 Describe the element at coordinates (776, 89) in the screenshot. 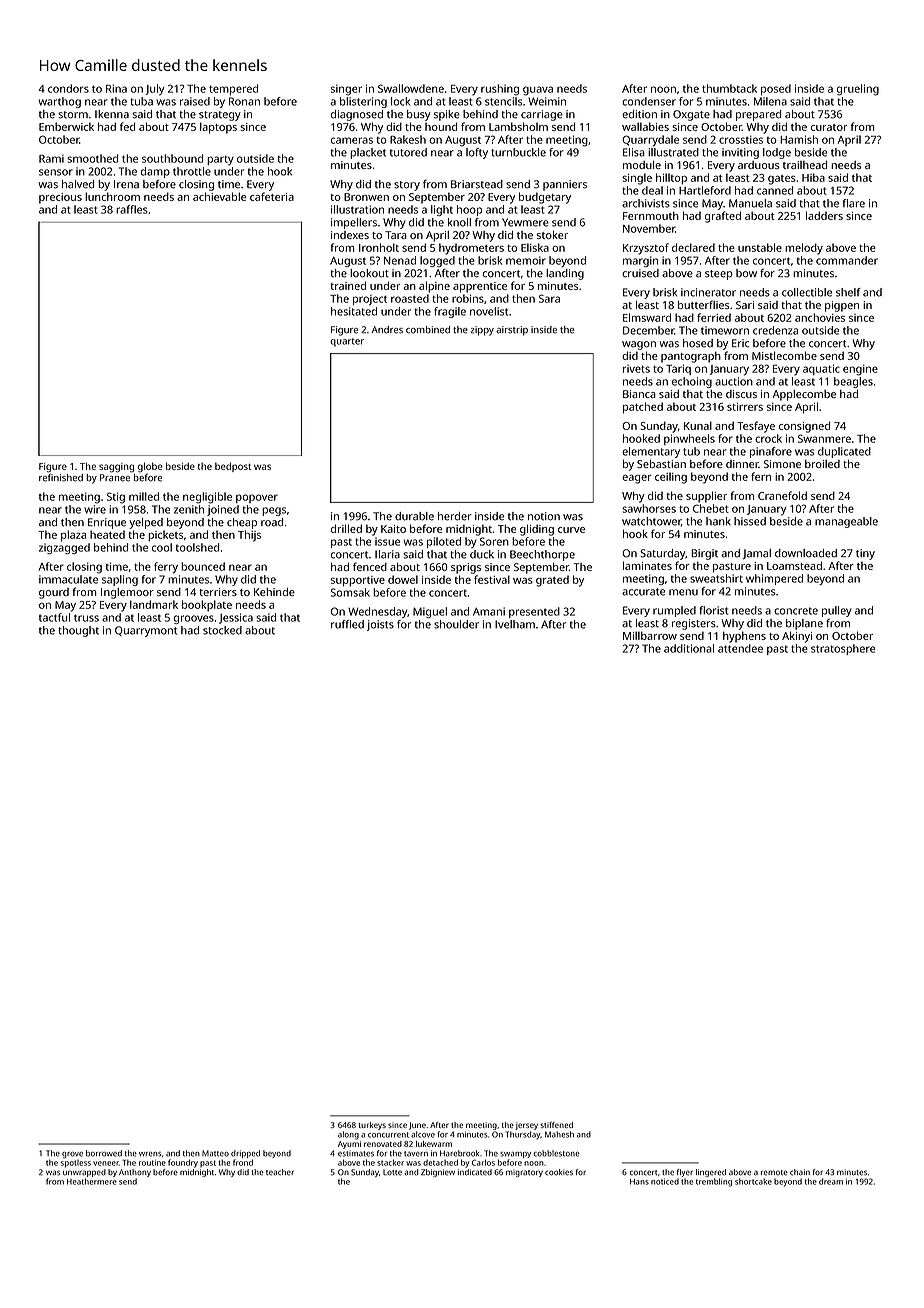

I see `posed` at that location.
